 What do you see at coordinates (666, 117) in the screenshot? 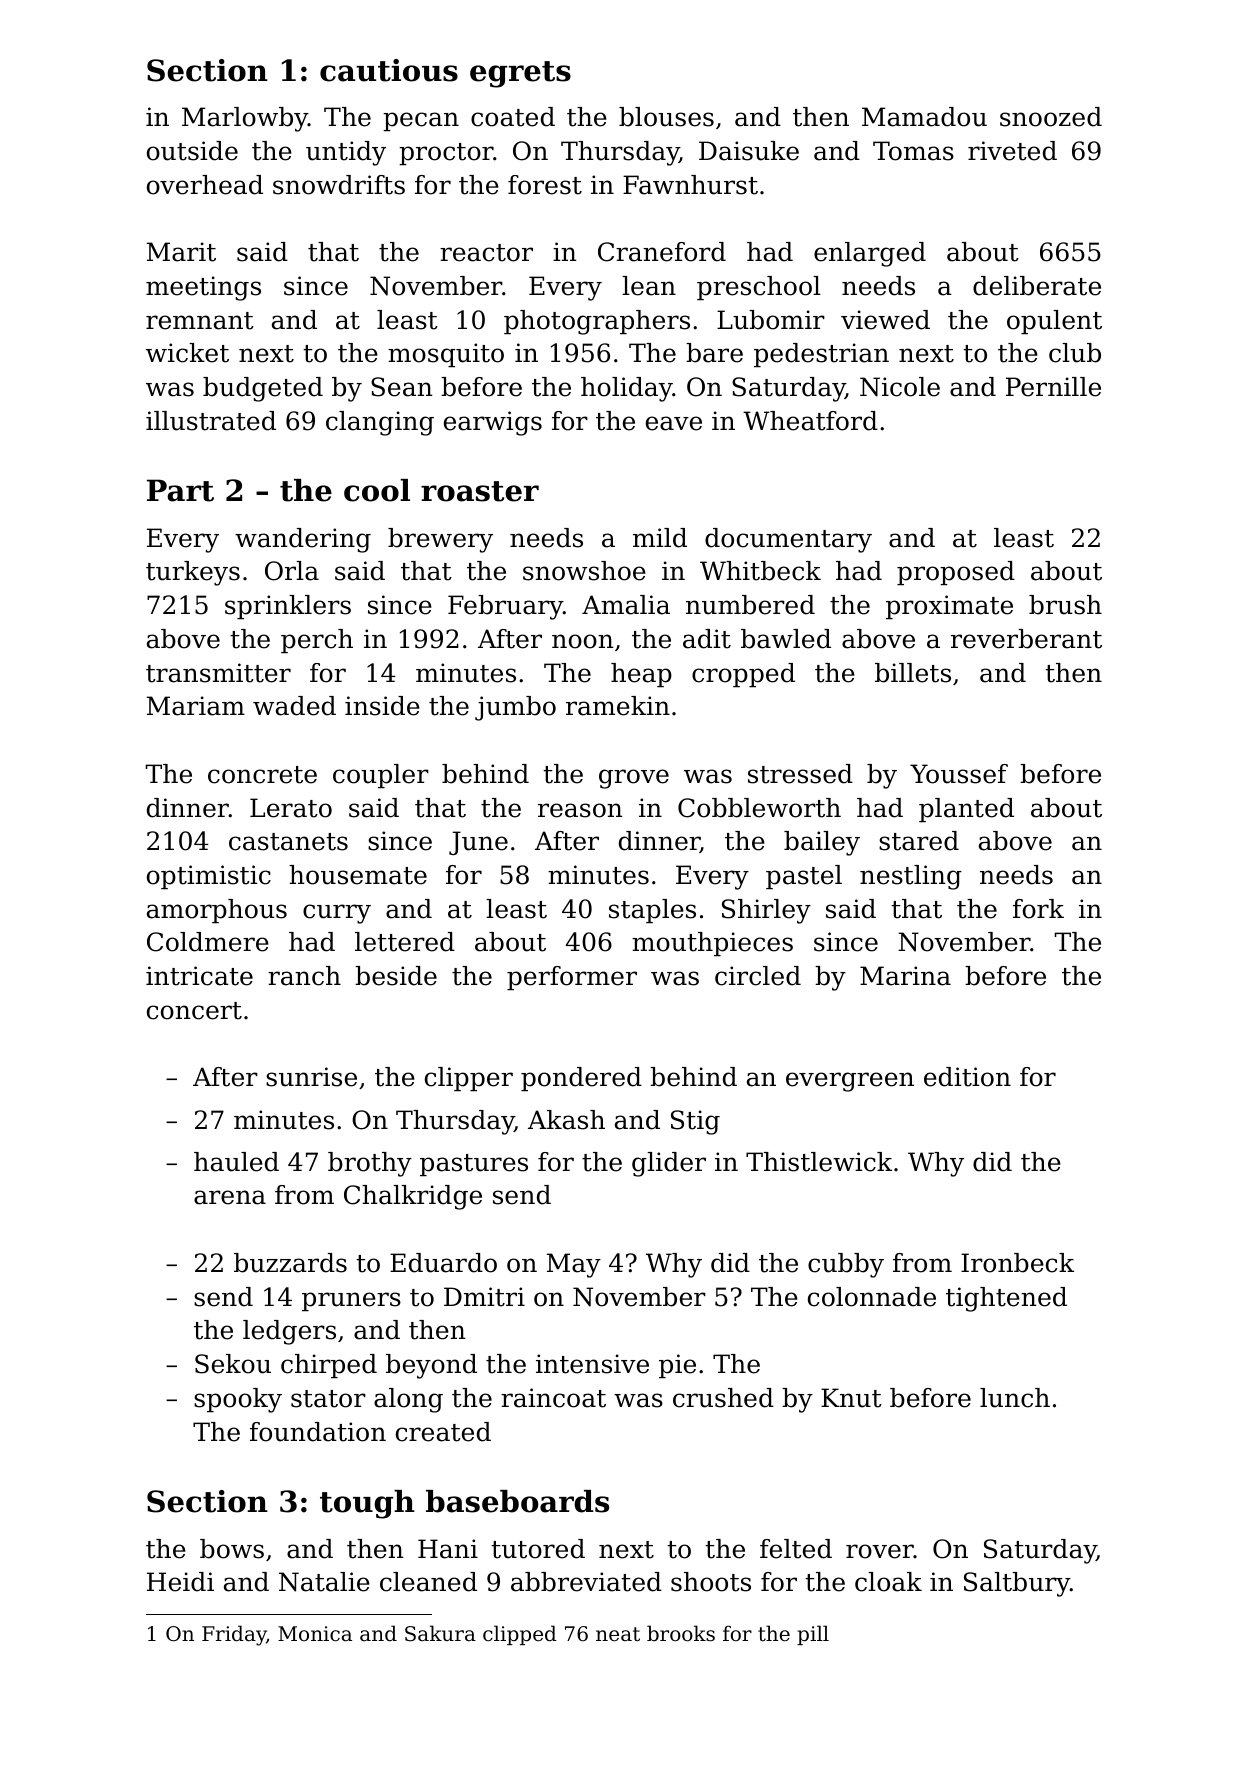
I see `blouses` at bounding box center [666, 117].
